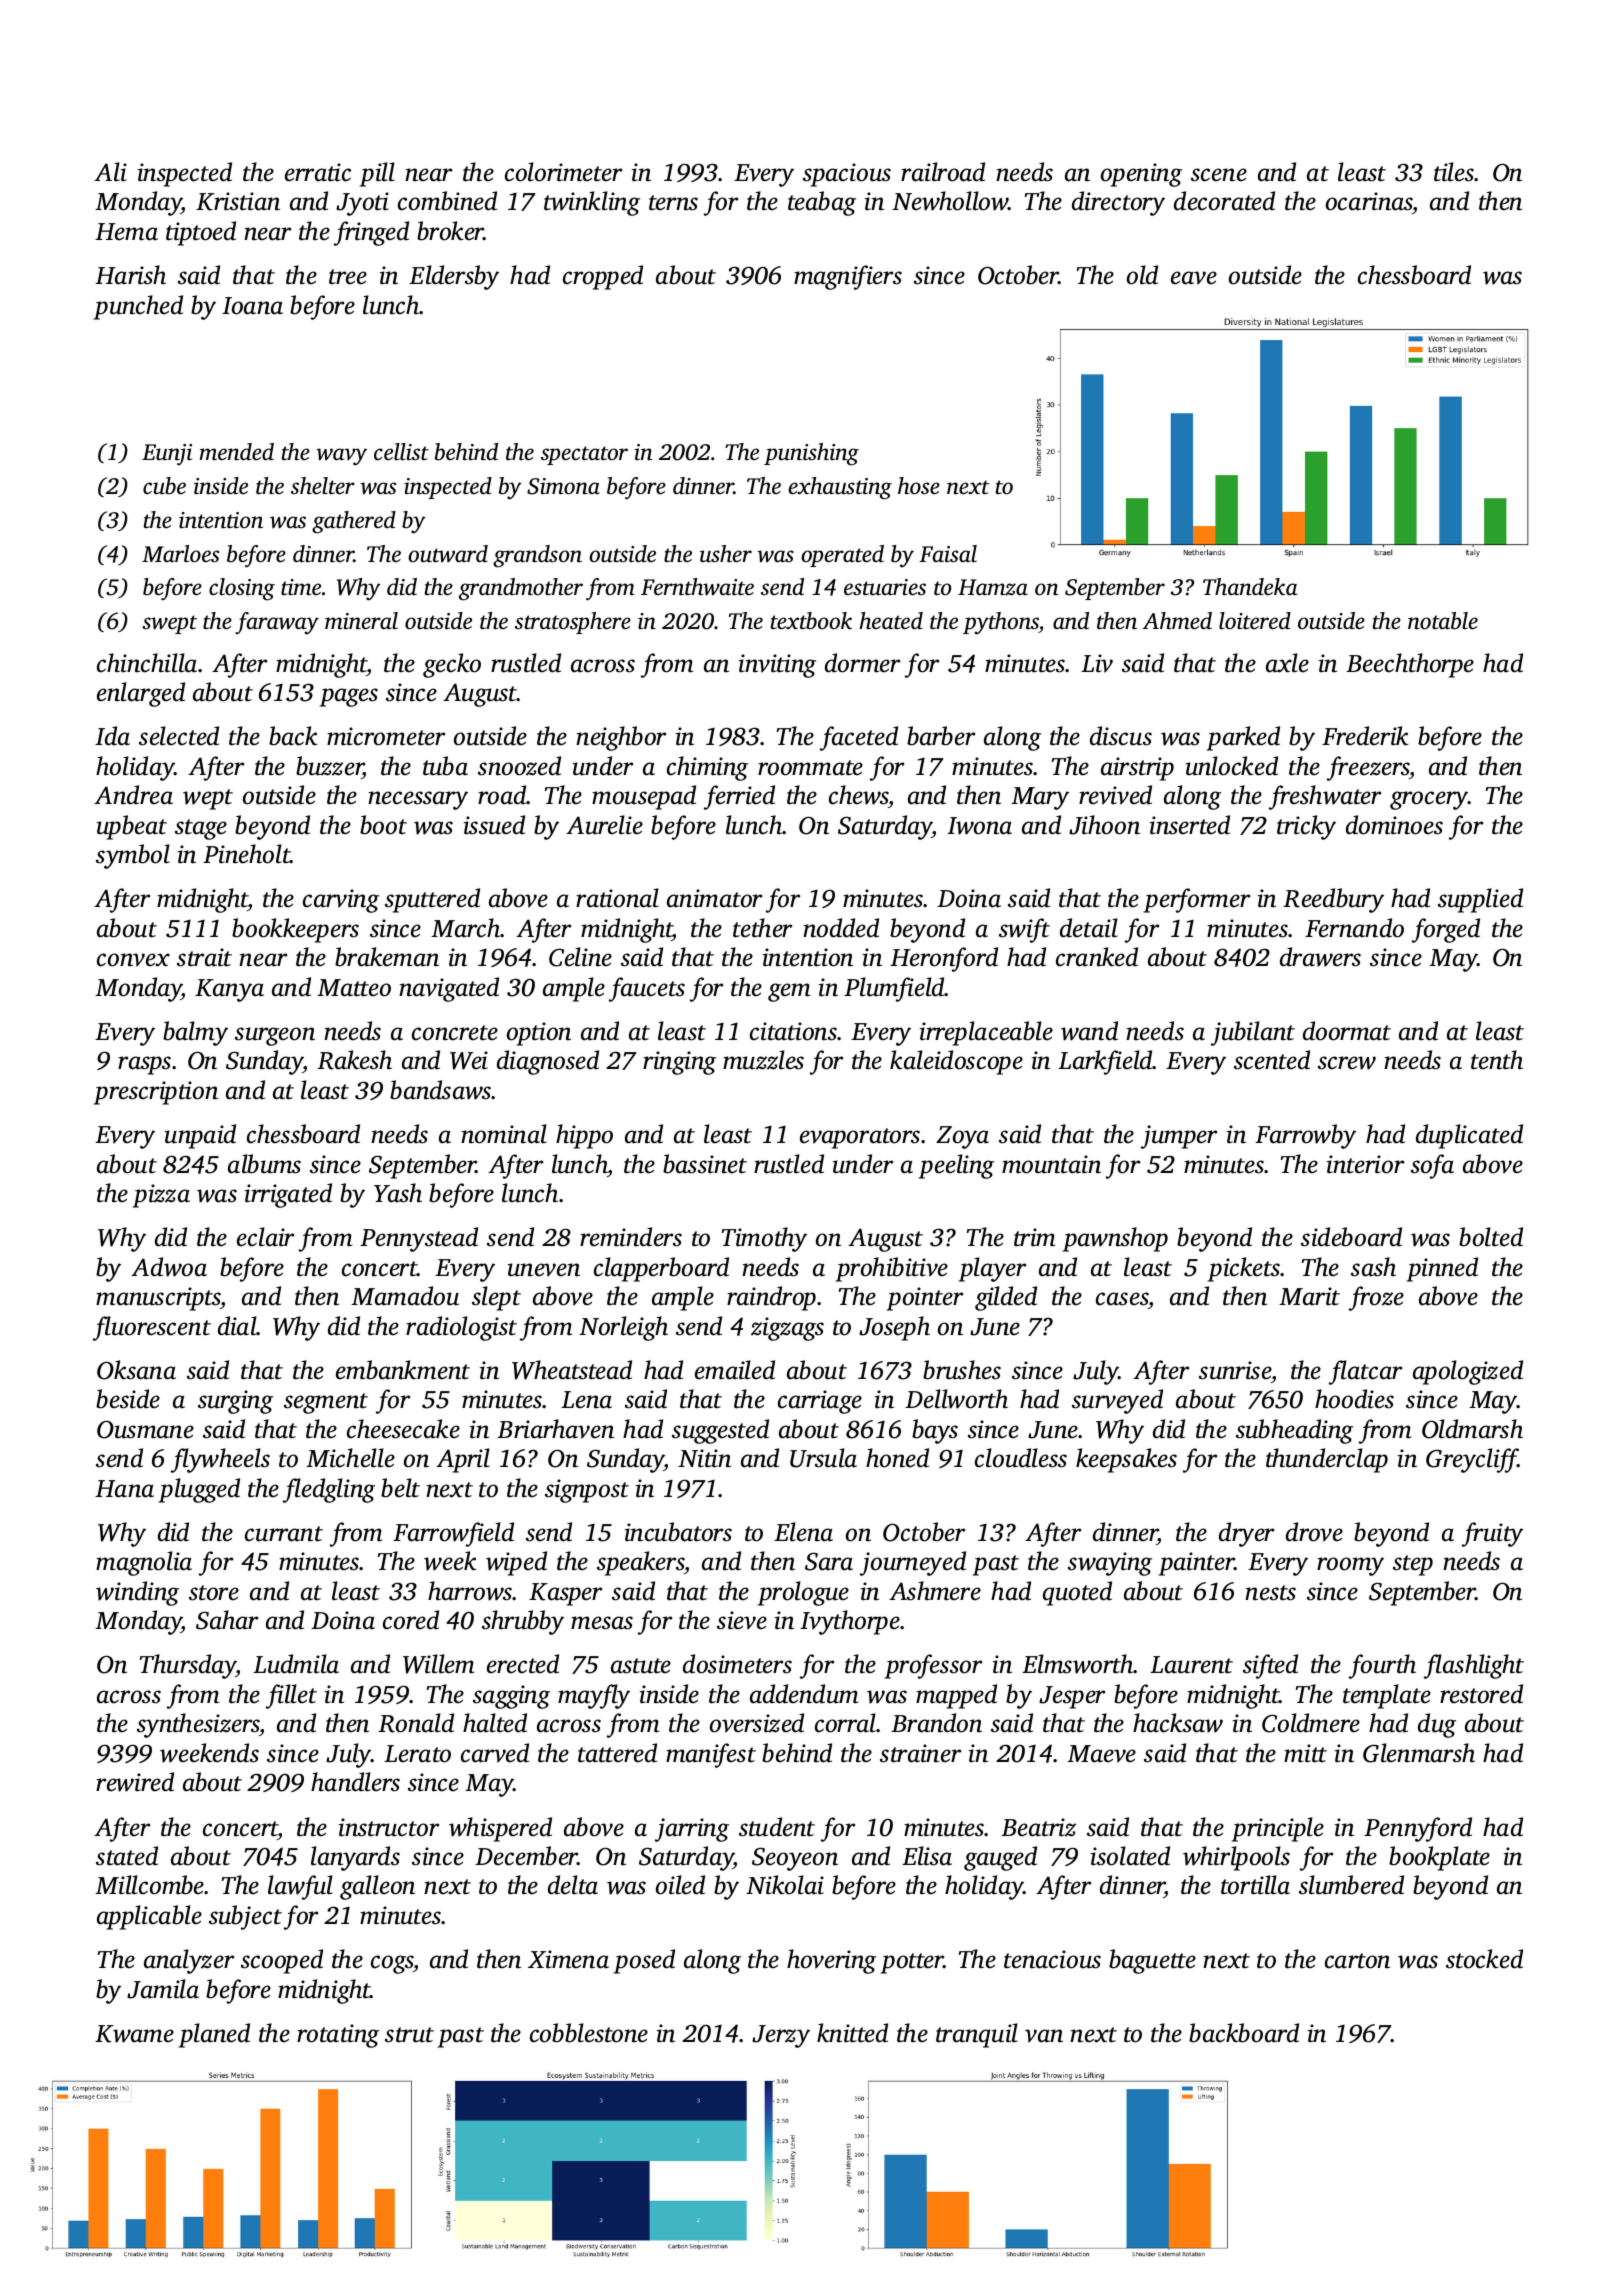 The height and width of the document is (2292, 1620). Describe the element at coordinates (1497, 1060) in the document. I see `tenth` at that location.
